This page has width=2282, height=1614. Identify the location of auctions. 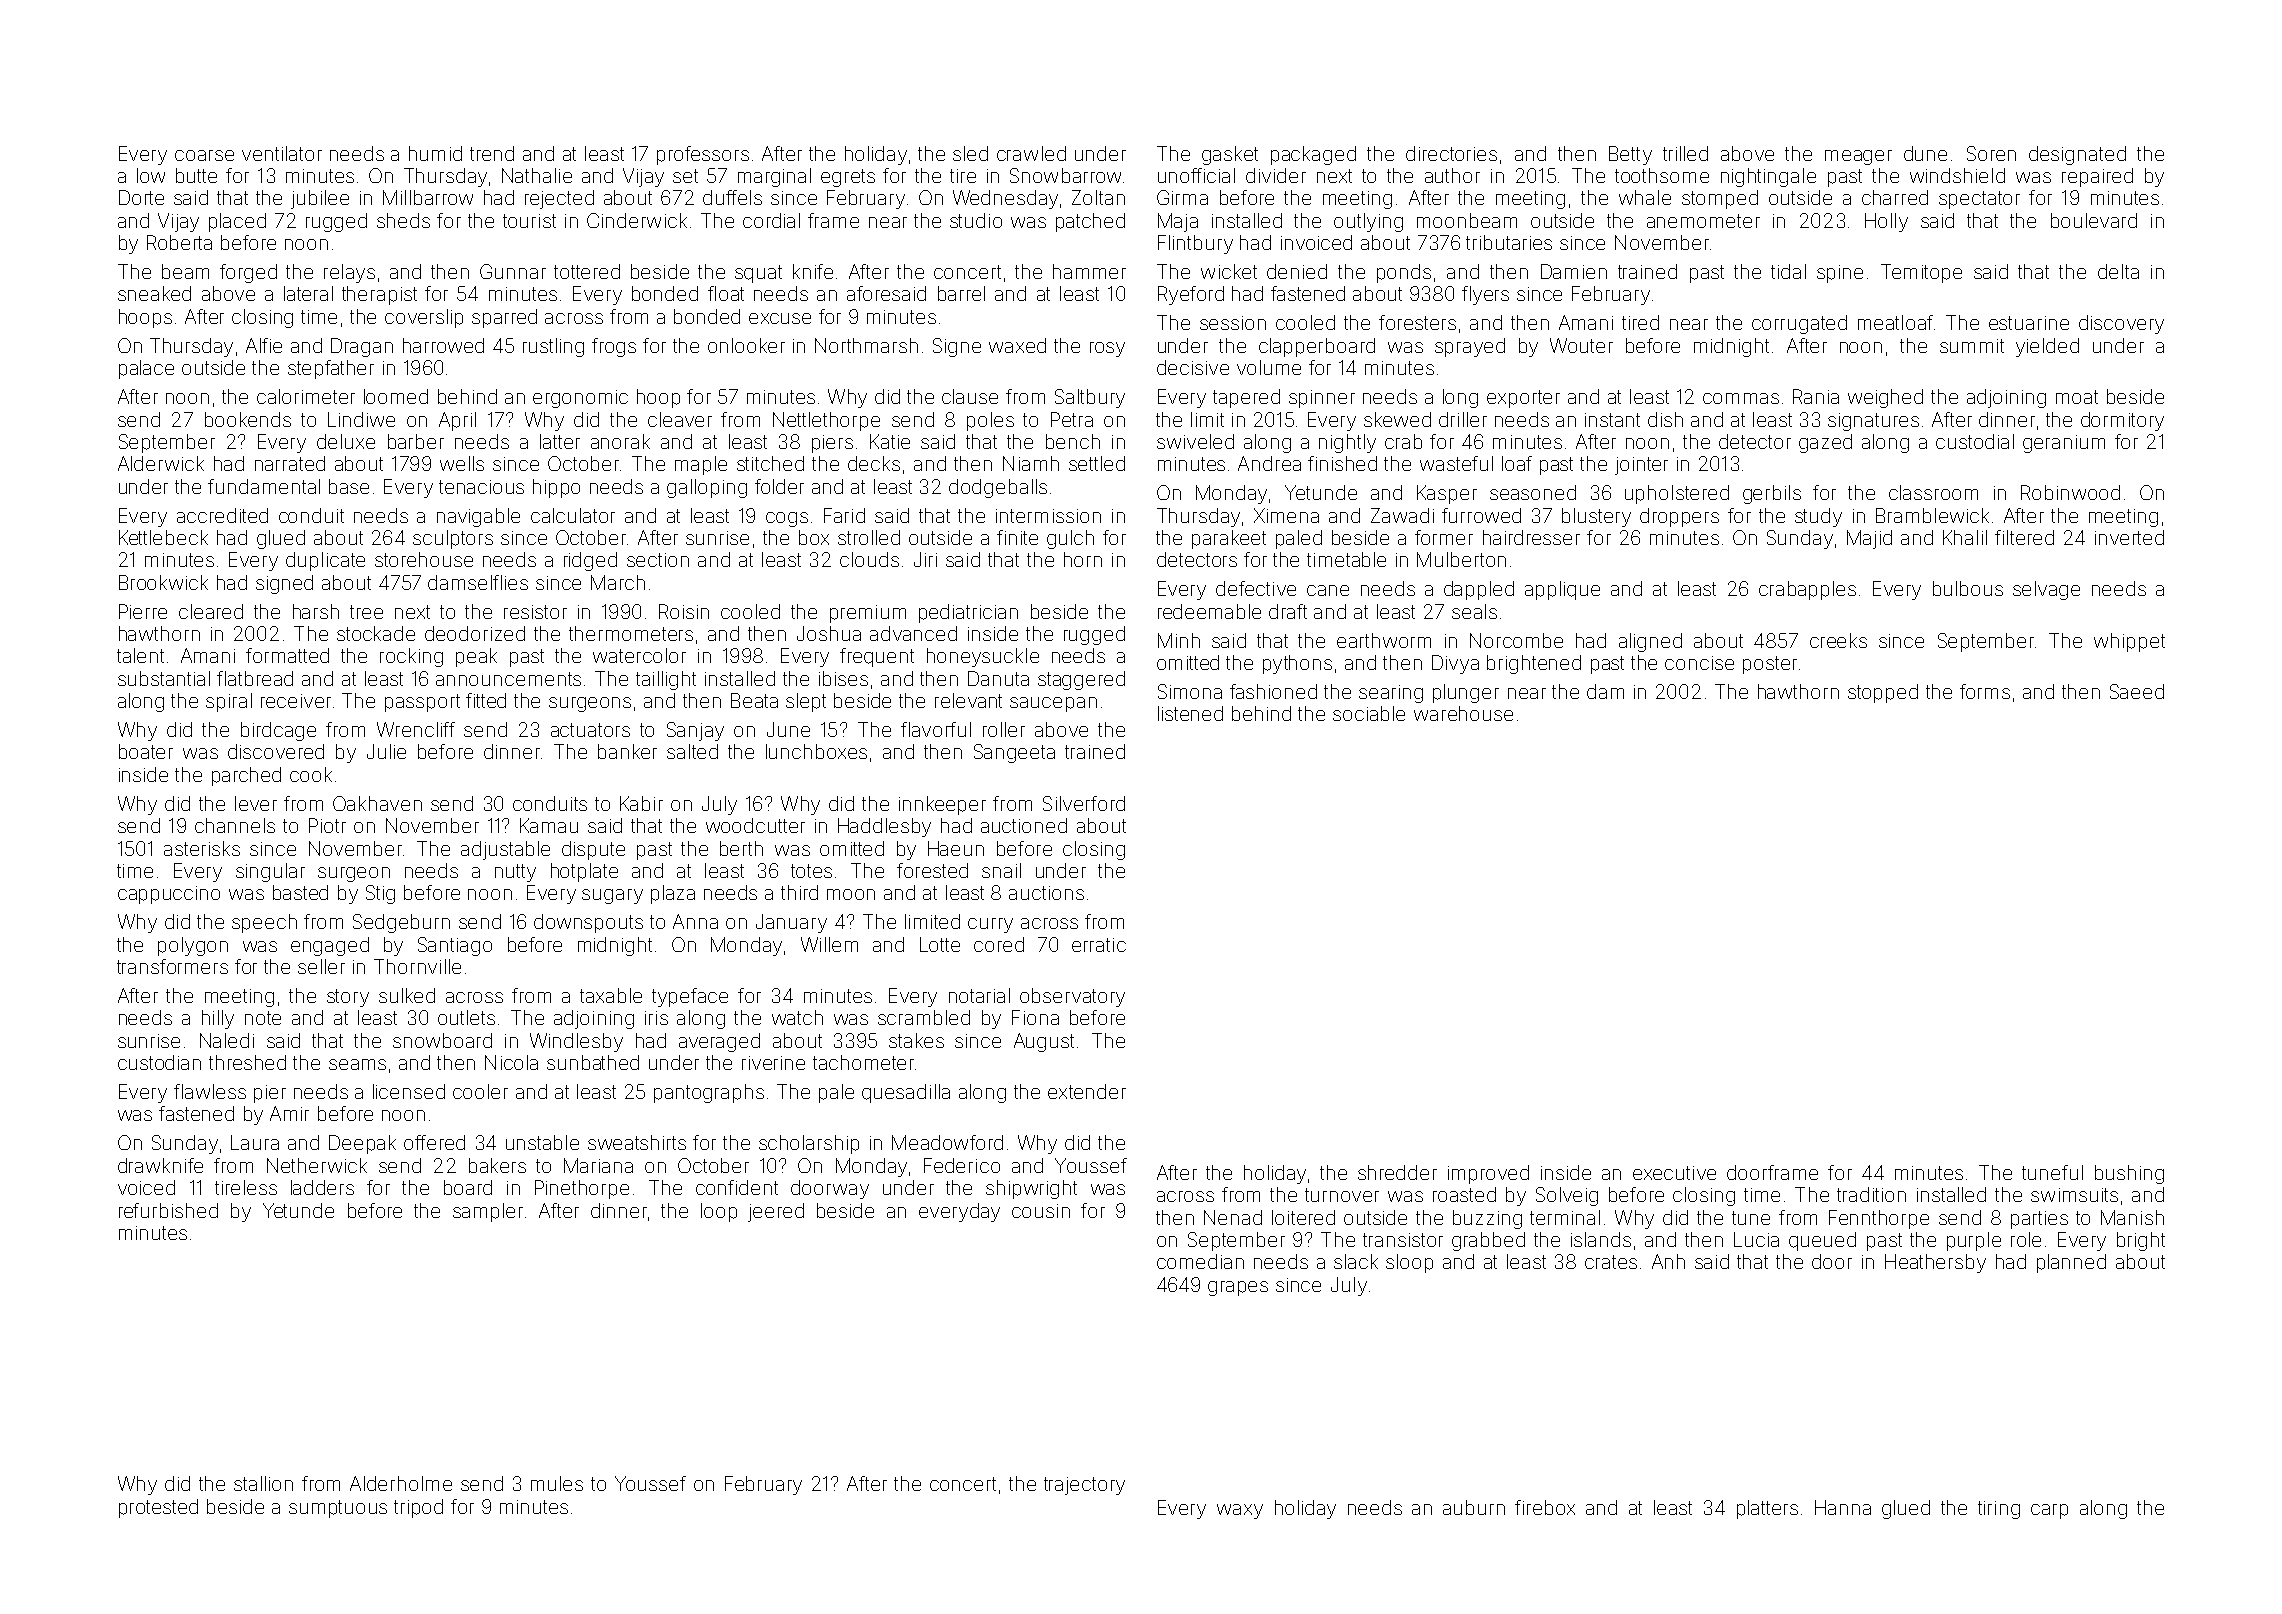
(1046, 893).
